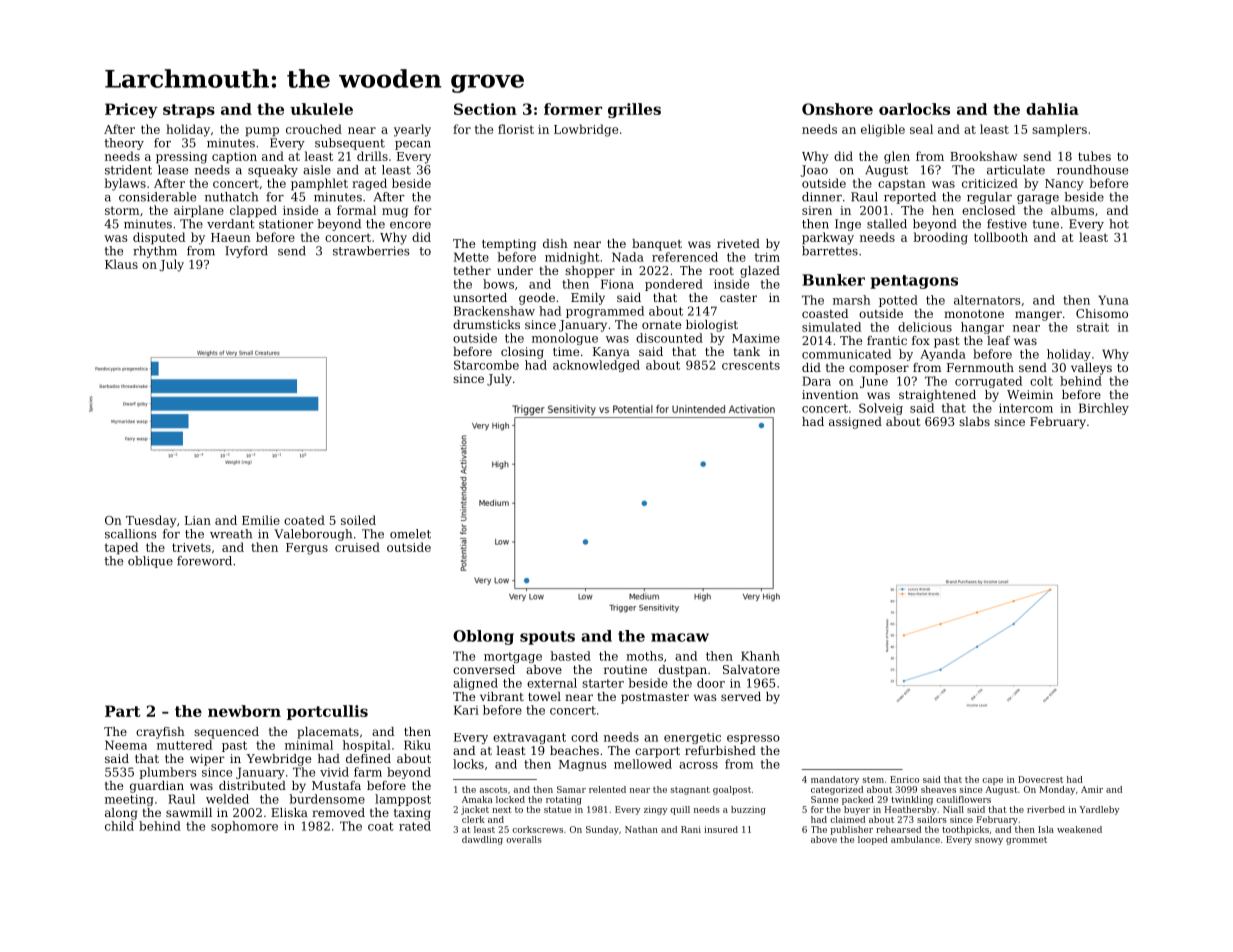 Image resolution: width=1233 pixels, height=952 pixels. I want to click on Lian, so click(198, 520).
